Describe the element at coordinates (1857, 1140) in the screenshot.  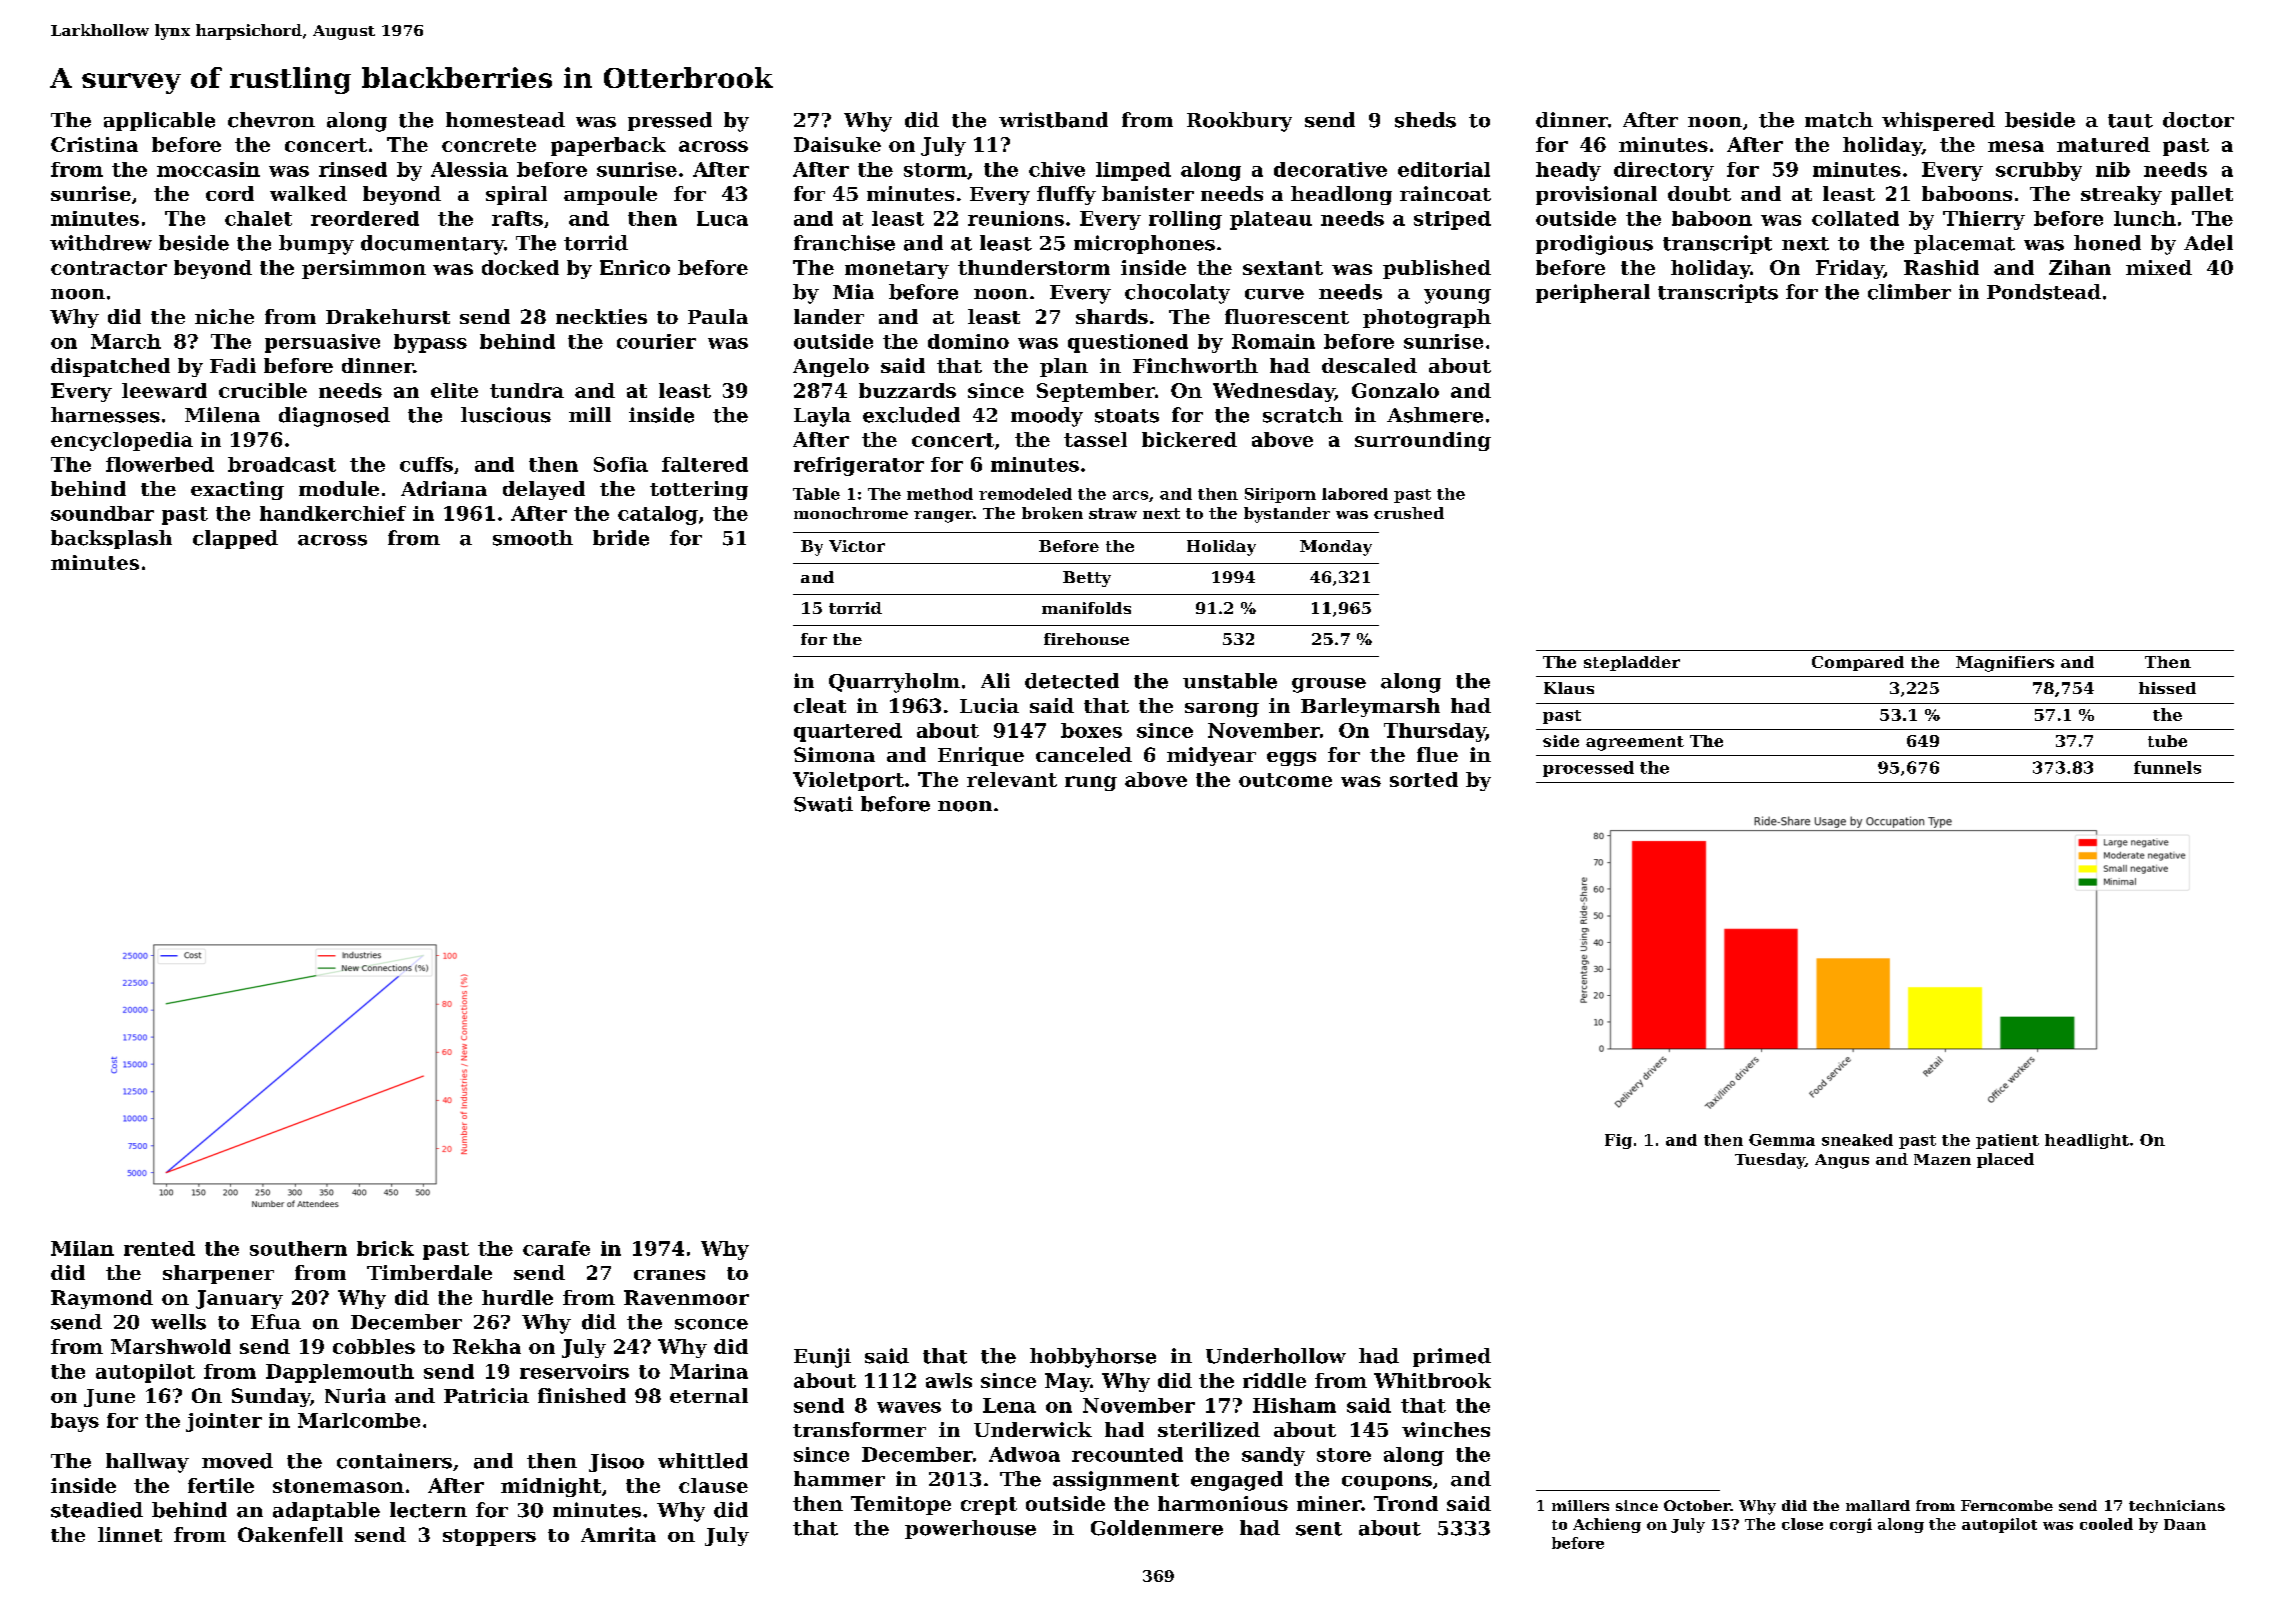
I see `sneaked` at that location.
